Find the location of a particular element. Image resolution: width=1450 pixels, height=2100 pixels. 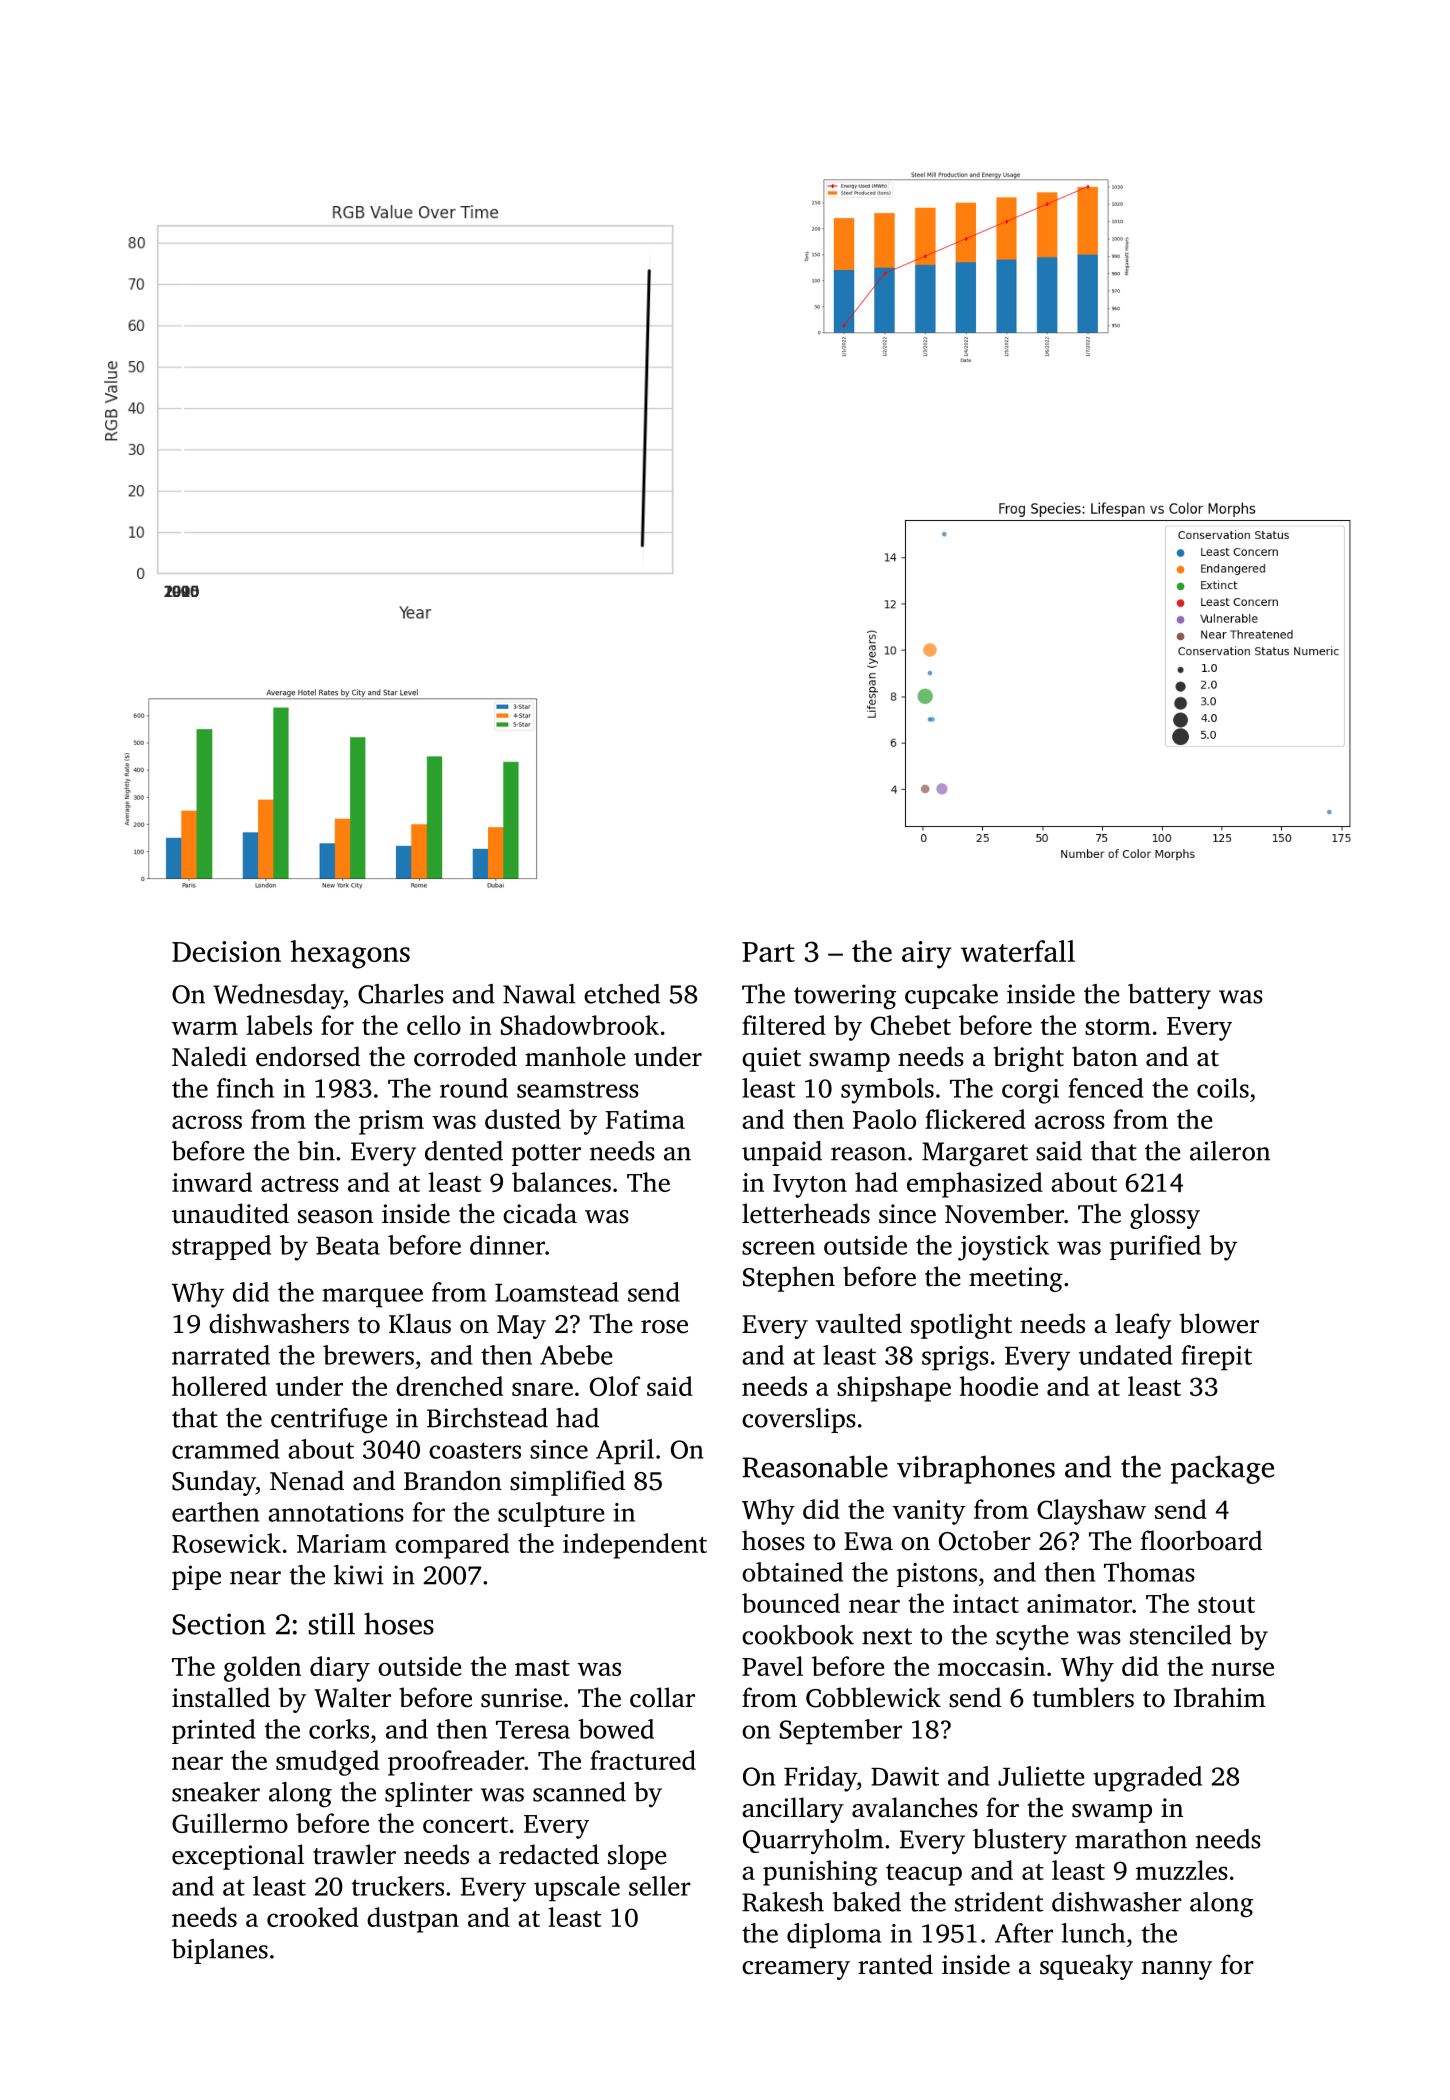

symbols is located at coordinates (887, 1091).
